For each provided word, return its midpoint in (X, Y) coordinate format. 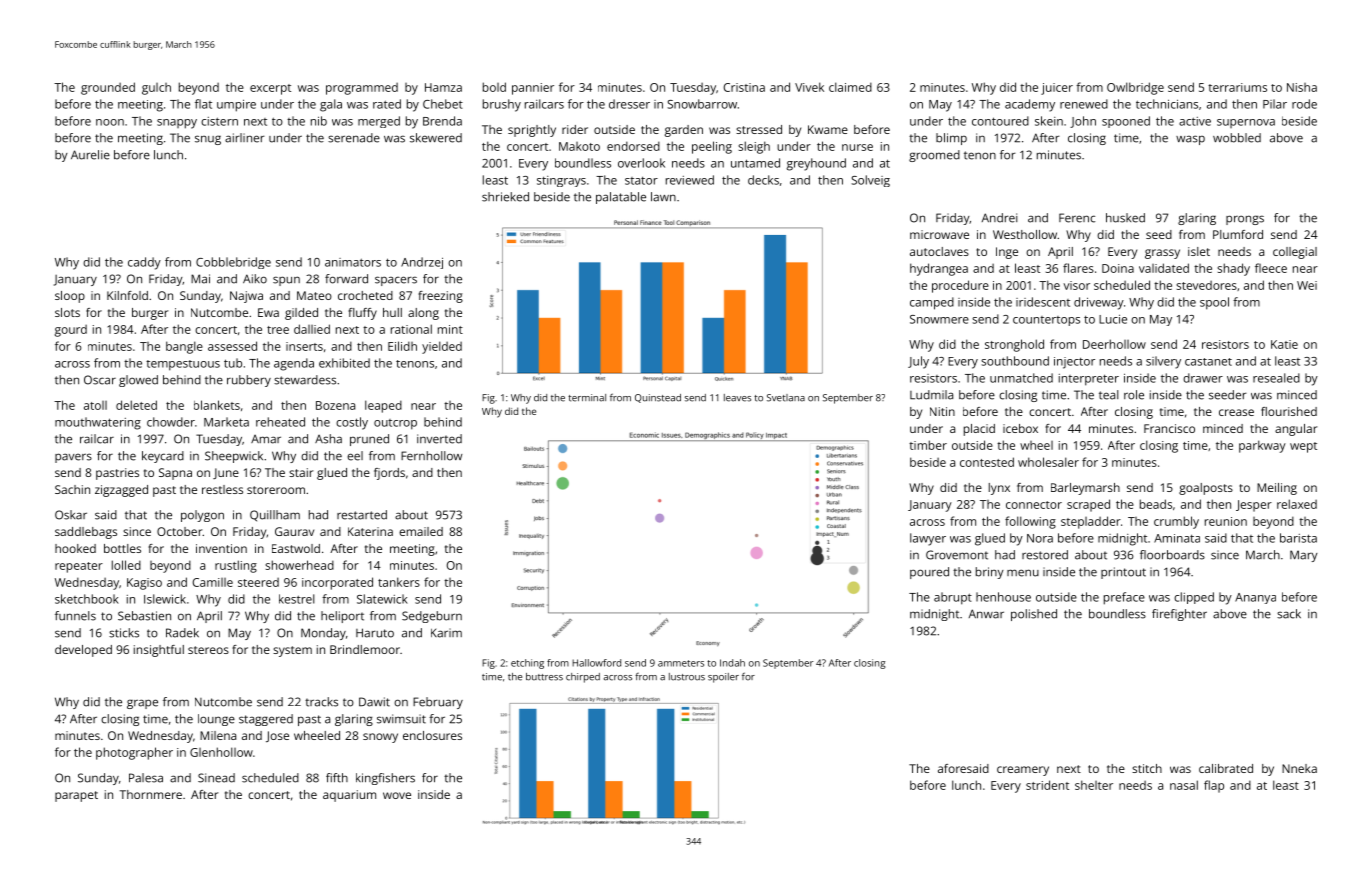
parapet (76, 796)
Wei (1307, 285)
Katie (1284, 344)
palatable (621, 198)
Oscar (100, 380)
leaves (737, 398)
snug (208, 140)
